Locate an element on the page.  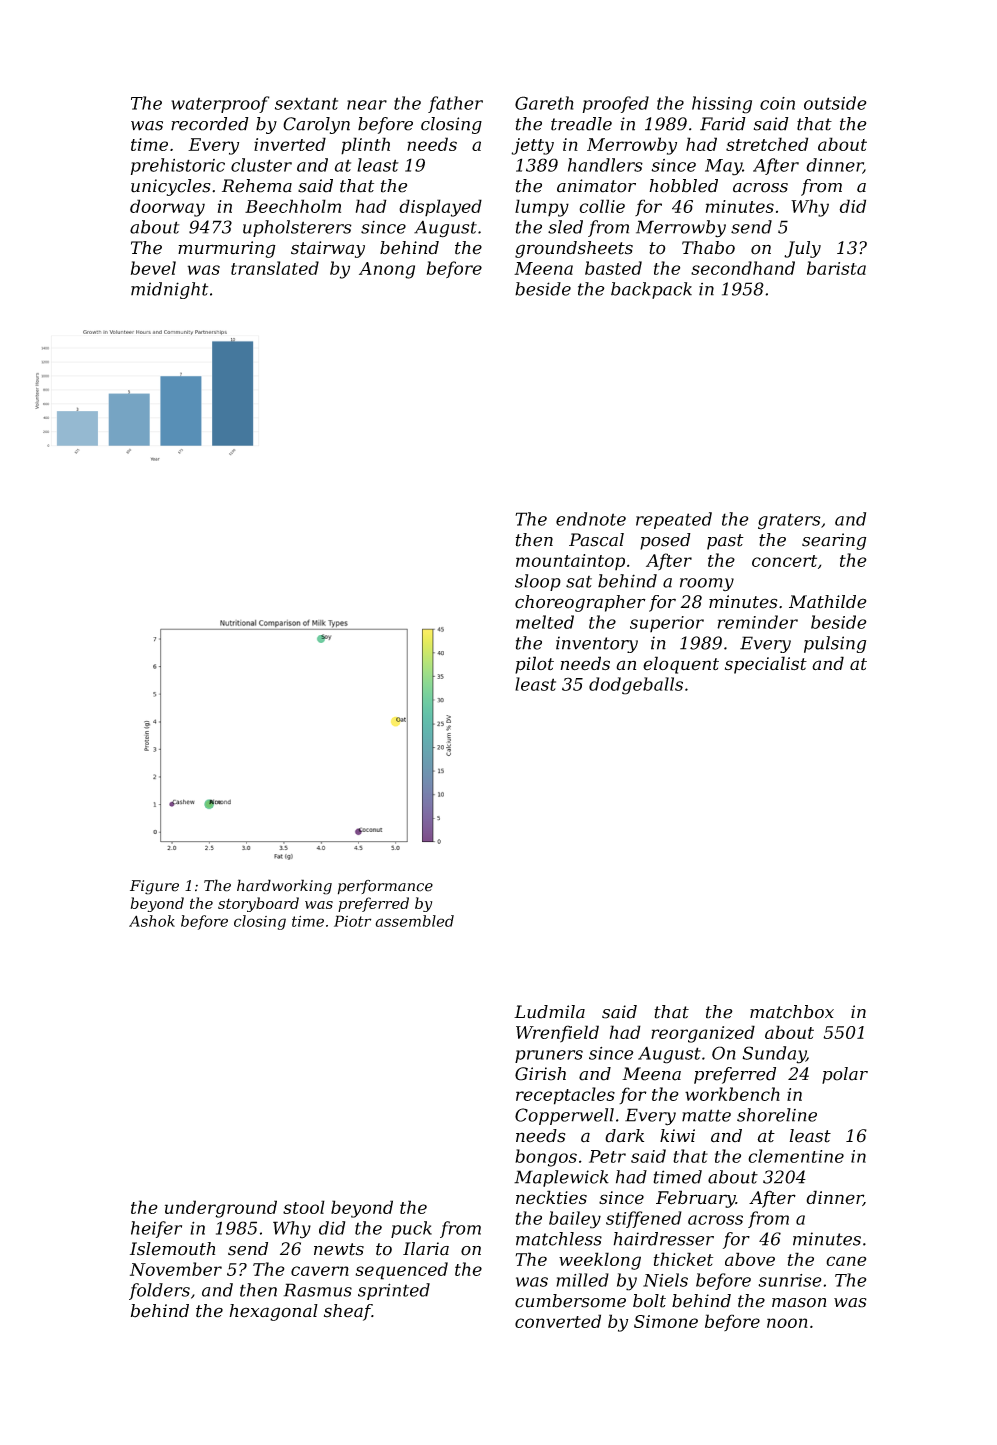
repeated is located at coordinates (674, 520).
